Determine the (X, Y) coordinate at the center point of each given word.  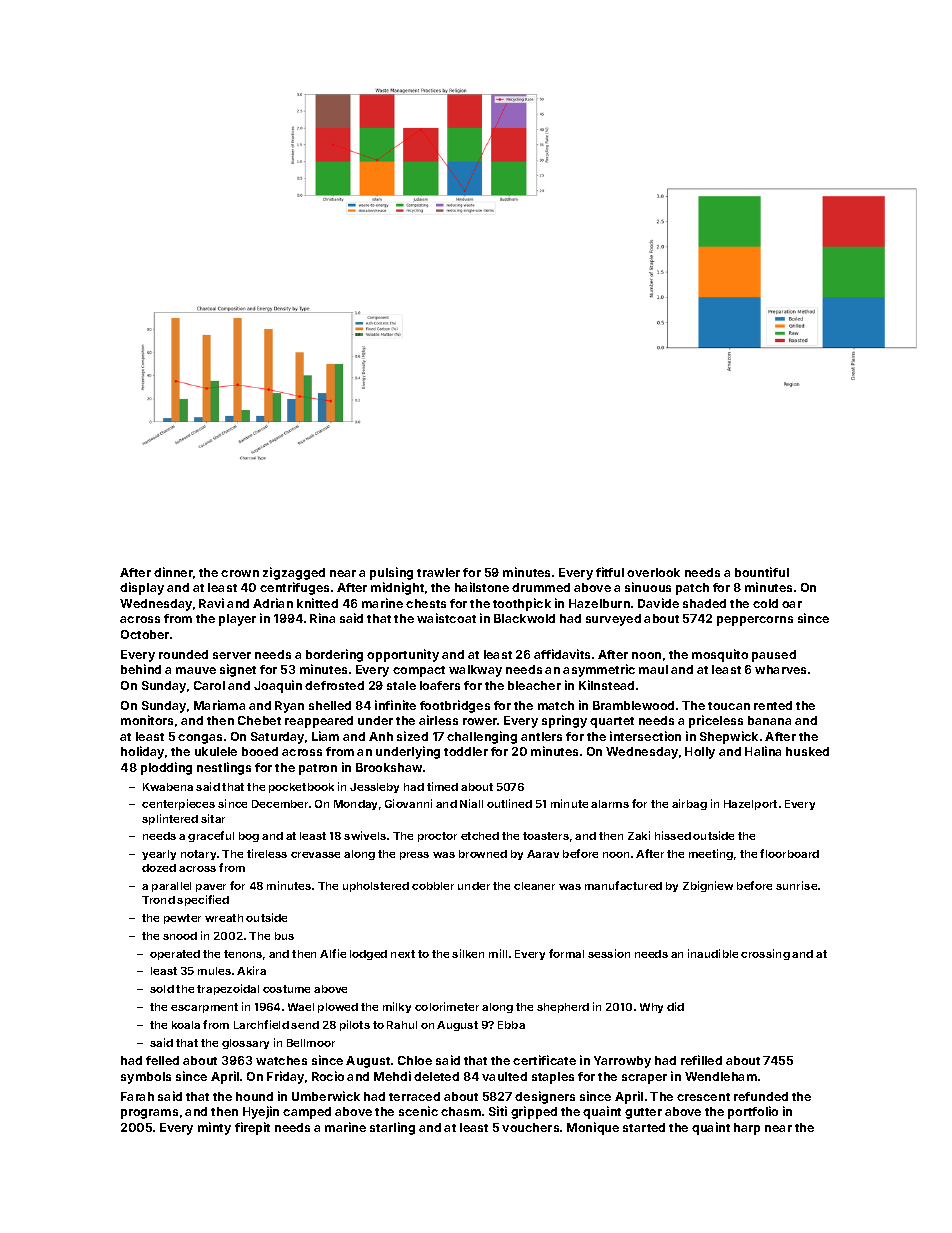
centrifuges (294, 588)
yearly (159, 855)
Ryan (289, 707)
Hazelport (750, 805)
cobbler (433, 886)
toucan (729, 706)
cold (765, 603)
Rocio (328, 1076)
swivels (365, 835)
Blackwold (524, 618)
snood (180, 936)
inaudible (713, 953)
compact (419, 671)
